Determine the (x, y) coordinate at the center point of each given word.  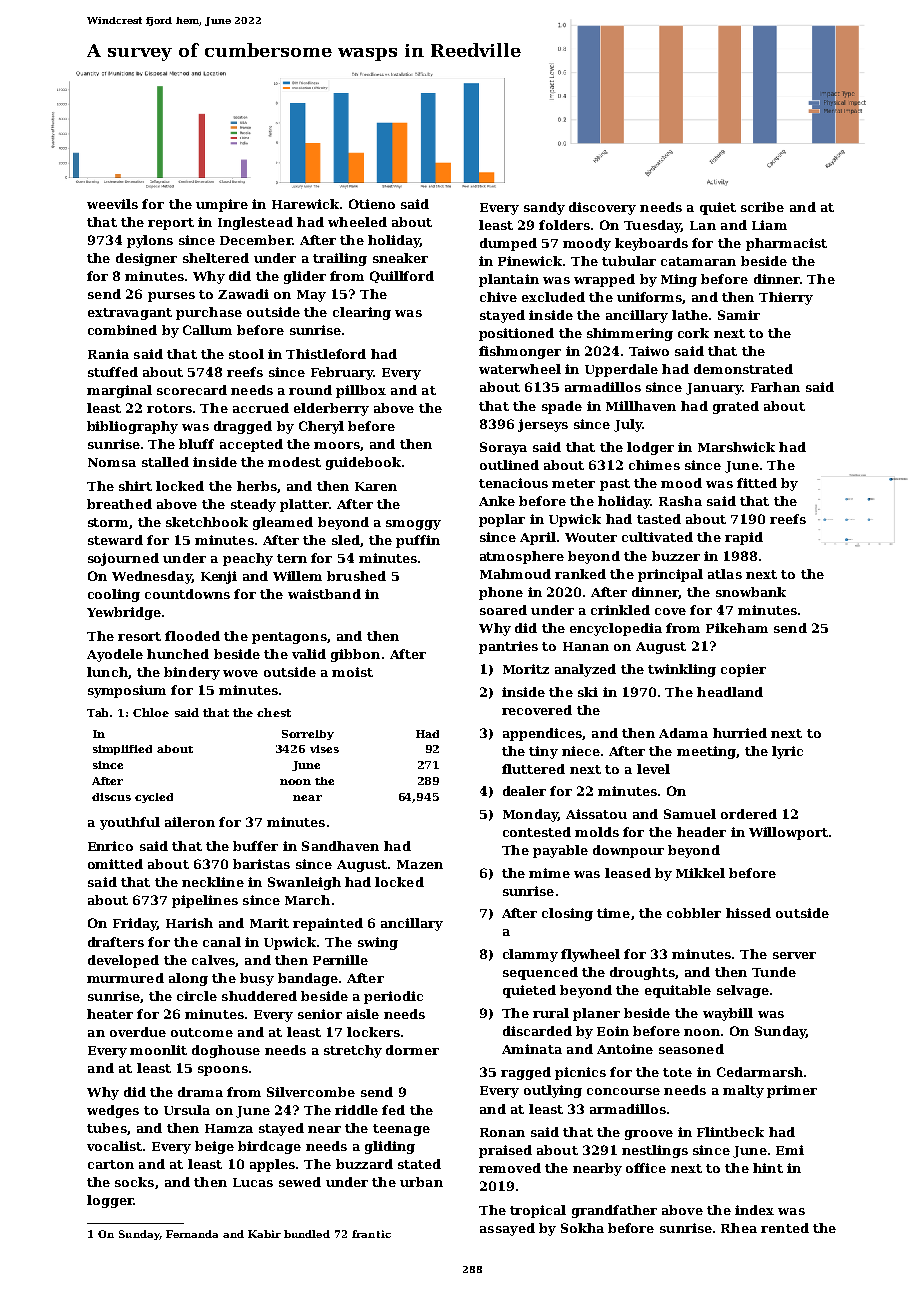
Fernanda (192, 1234)
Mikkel (700, 873)
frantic (371, 1234)
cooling (114, 595)
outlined (509, 465)
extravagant (130, 314)
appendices (542, 734)
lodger (650, 448)
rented (785, 1228)
